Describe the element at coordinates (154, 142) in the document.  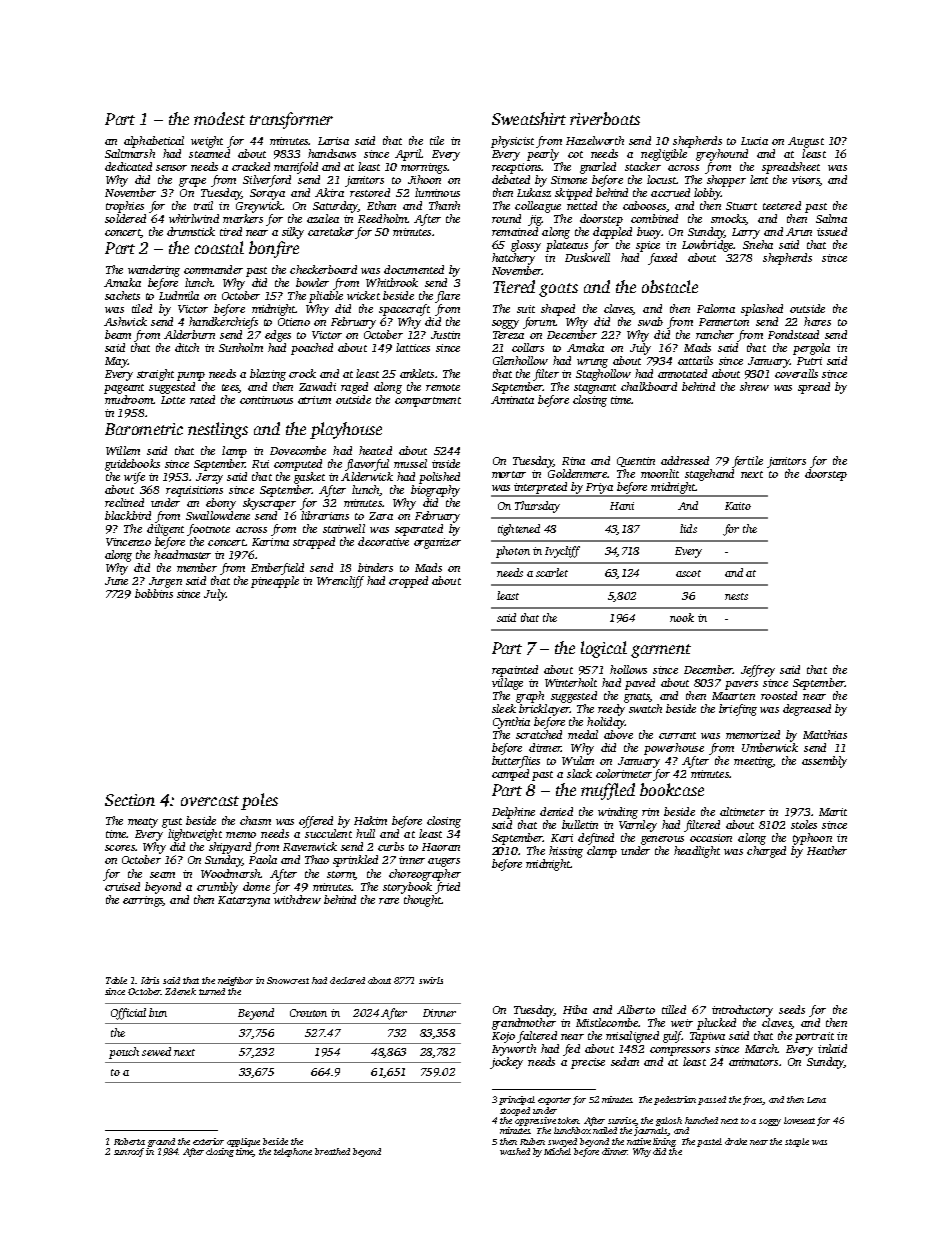
I see `alphabetical` at that location.
